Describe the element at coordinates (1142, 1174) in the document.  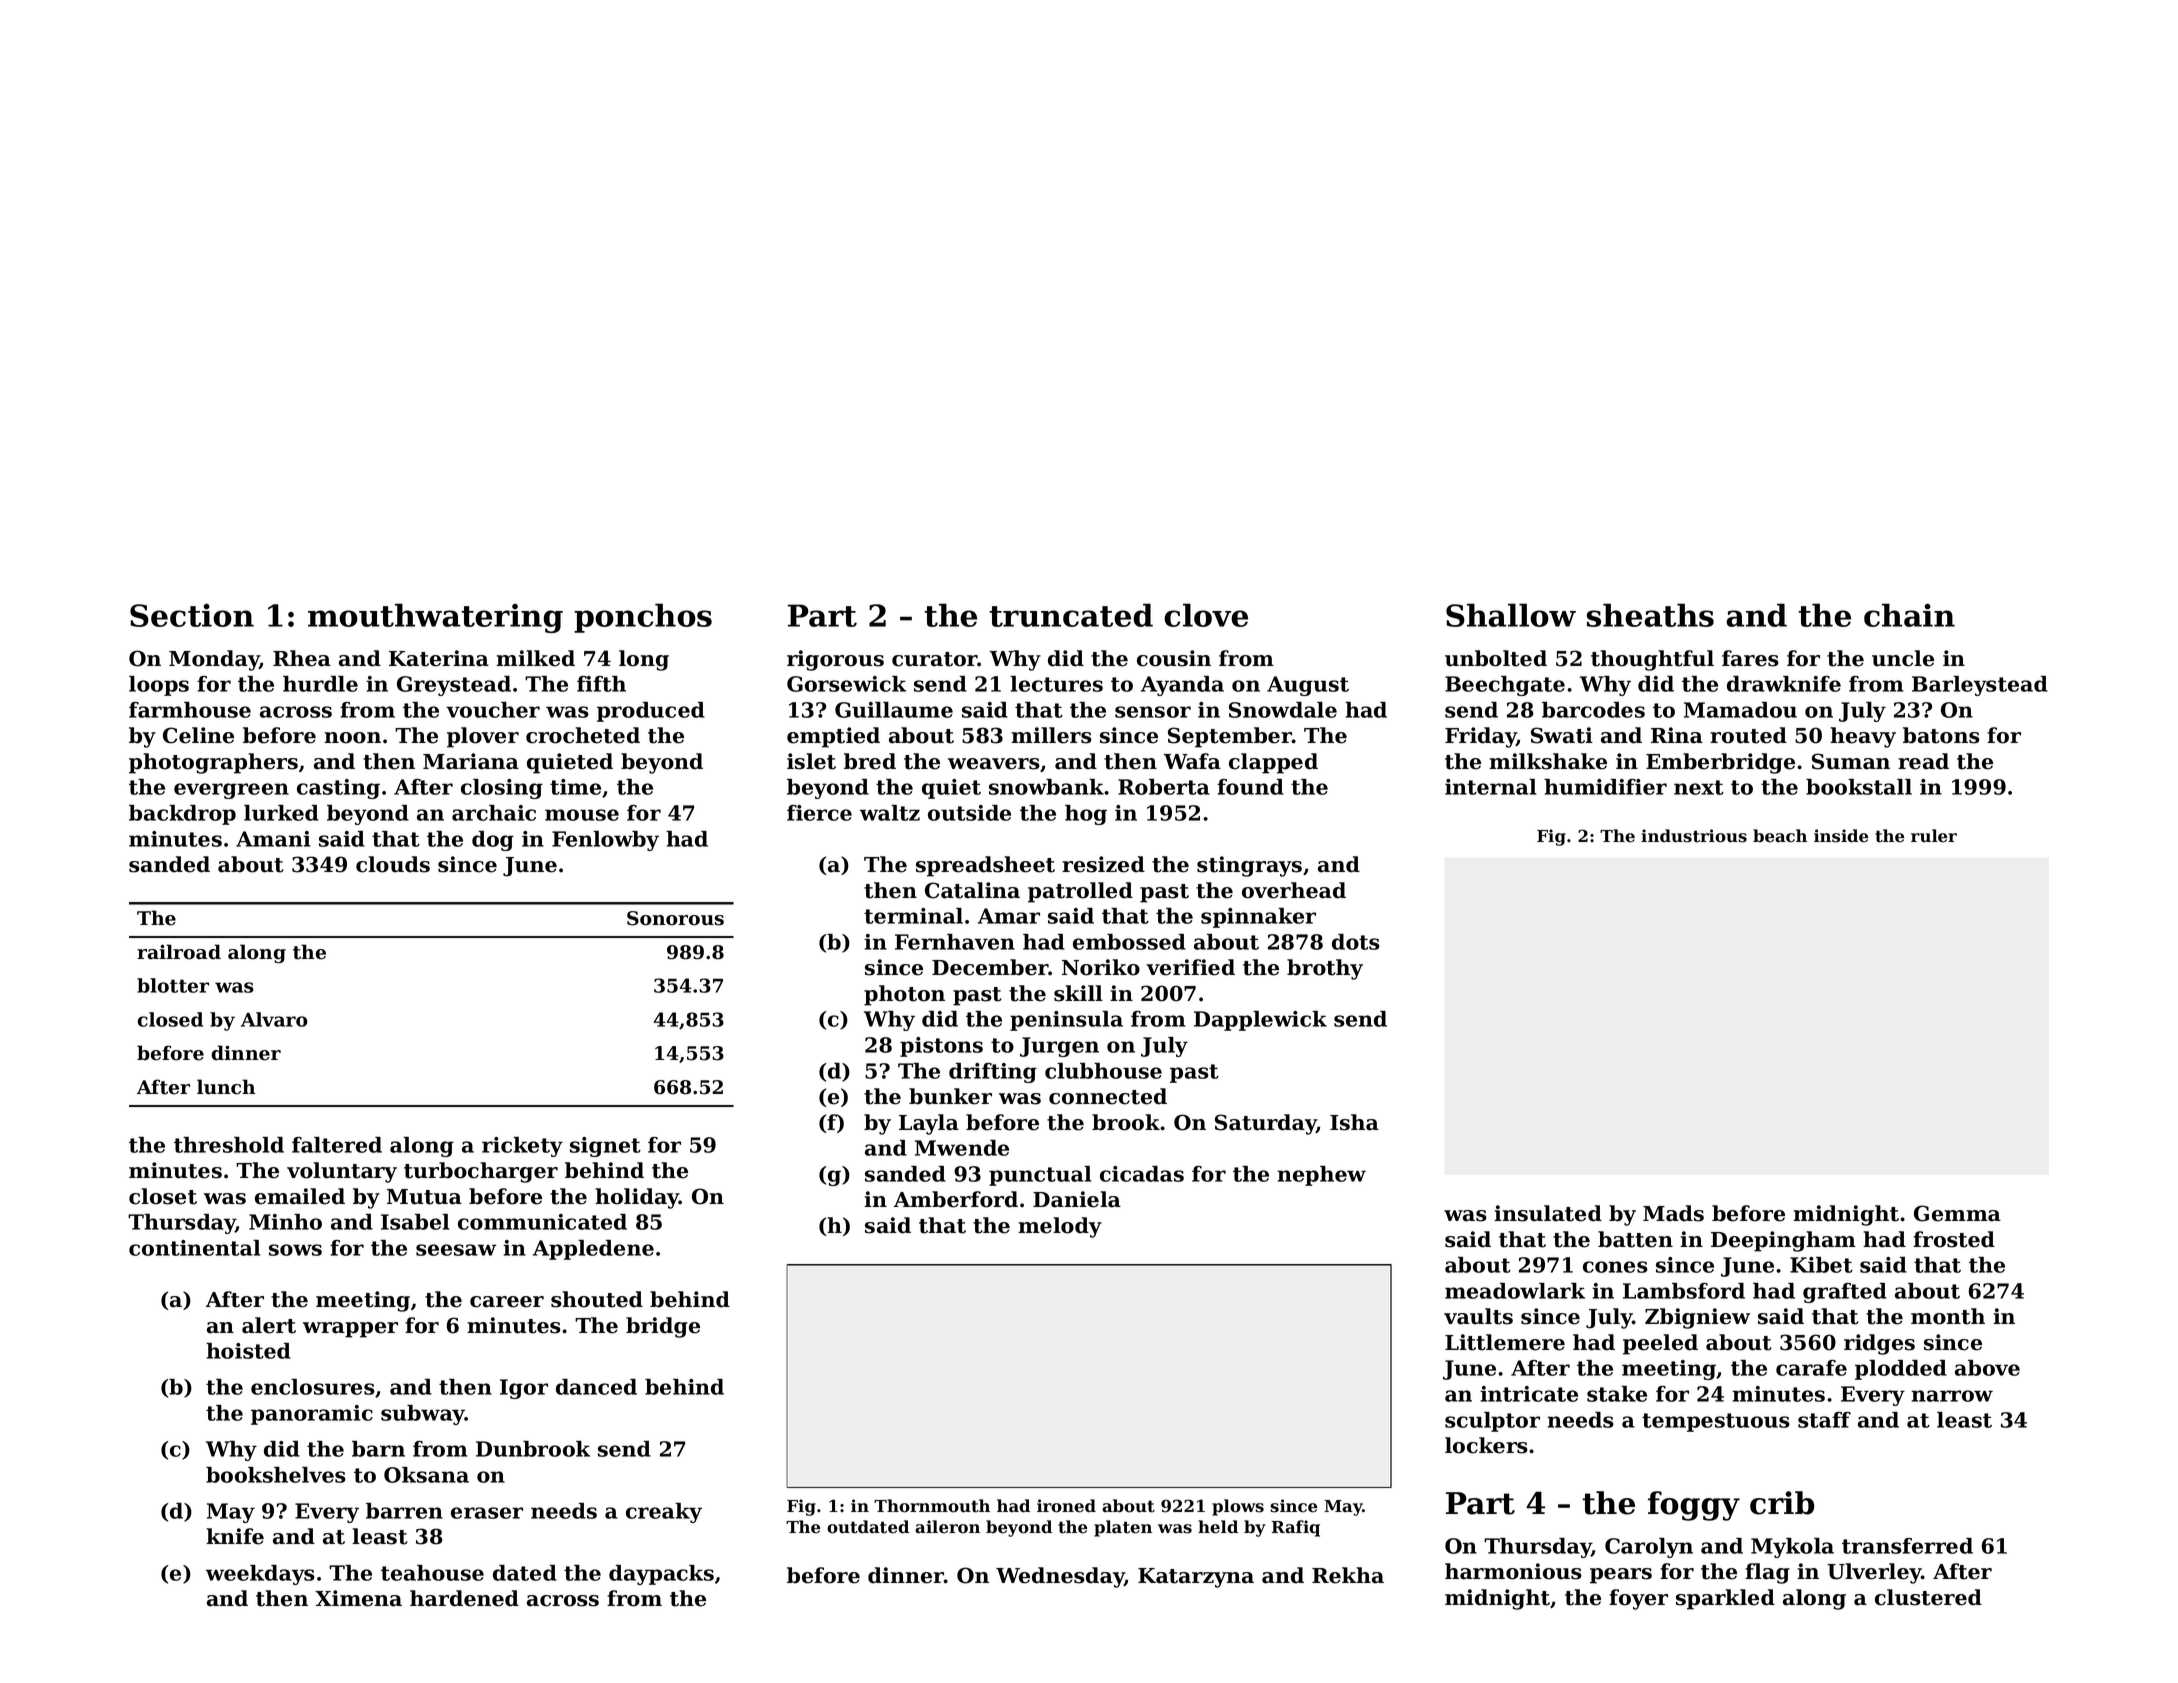
I see `cicadas` at that location.
